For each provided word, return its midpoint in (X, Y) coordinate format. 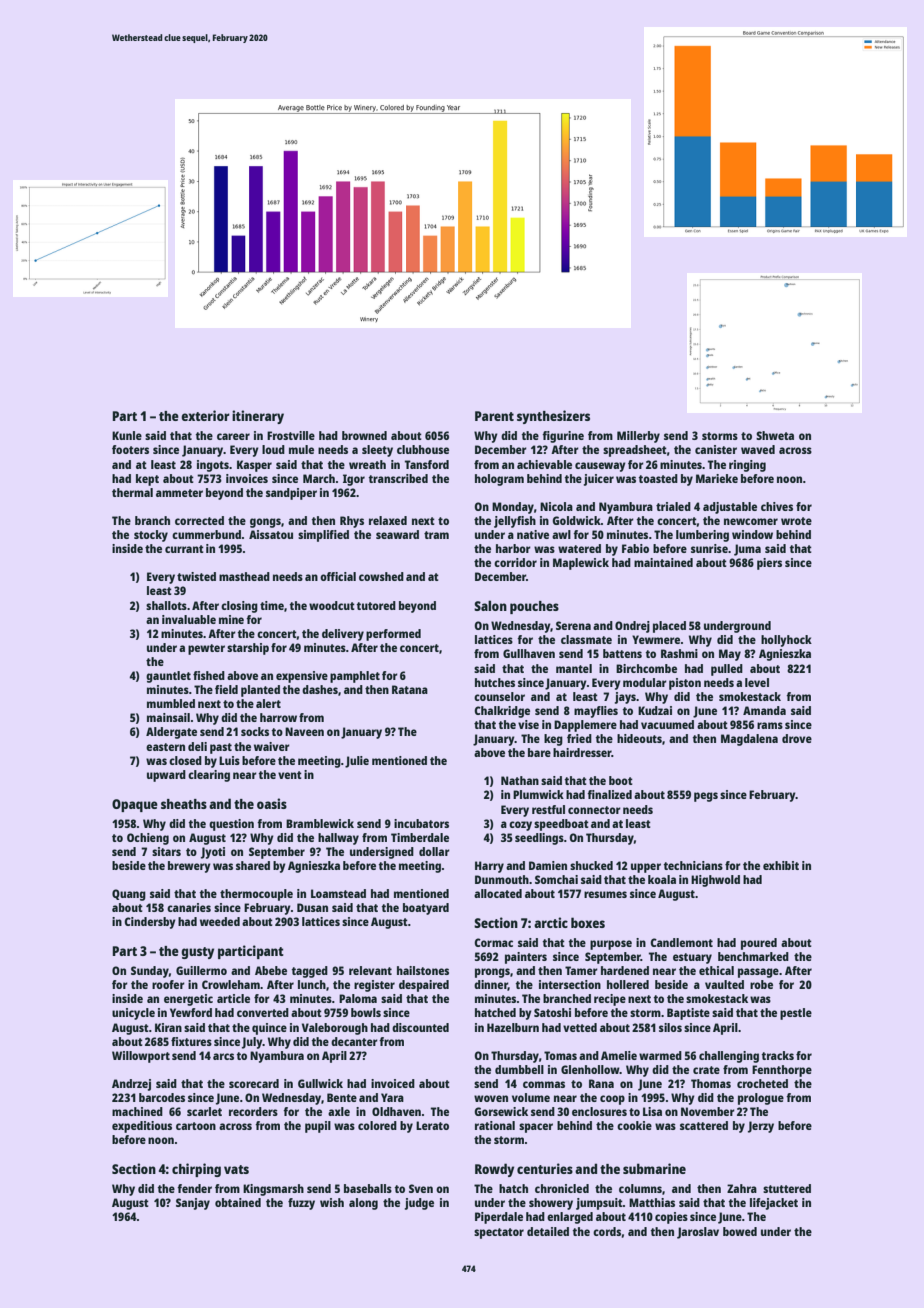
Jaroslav (698, 1233)
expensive (302, 677)
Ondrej (632, 627)
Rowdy (494, 1170)
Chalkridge (502, 712)
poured (759, 944)
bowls (366, 1012)
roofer (168, 984)
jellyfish (515, 522)
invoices (247, 478)
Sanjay (193, 1204)
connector (594, 810)
